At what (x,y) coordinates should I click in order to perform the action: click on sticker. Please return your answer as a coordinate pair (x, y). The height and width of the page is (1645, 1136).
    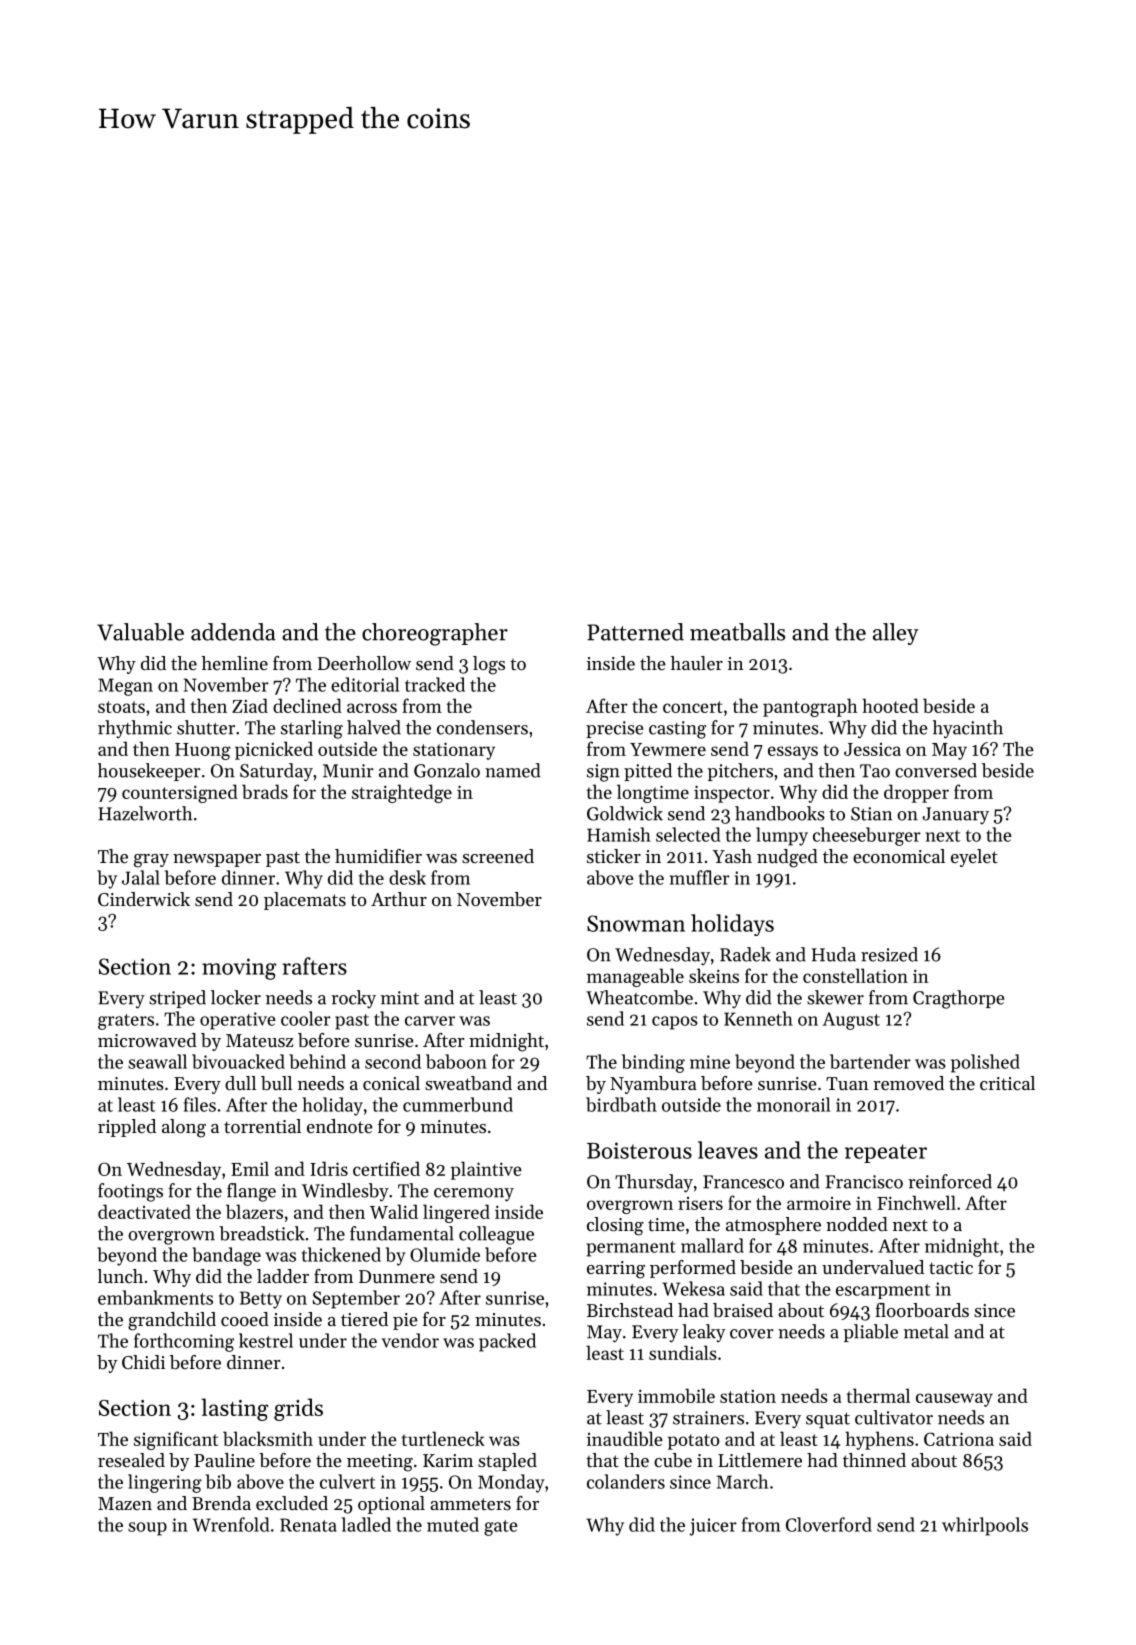
    Looking at the image, I should click on (614, 856).
